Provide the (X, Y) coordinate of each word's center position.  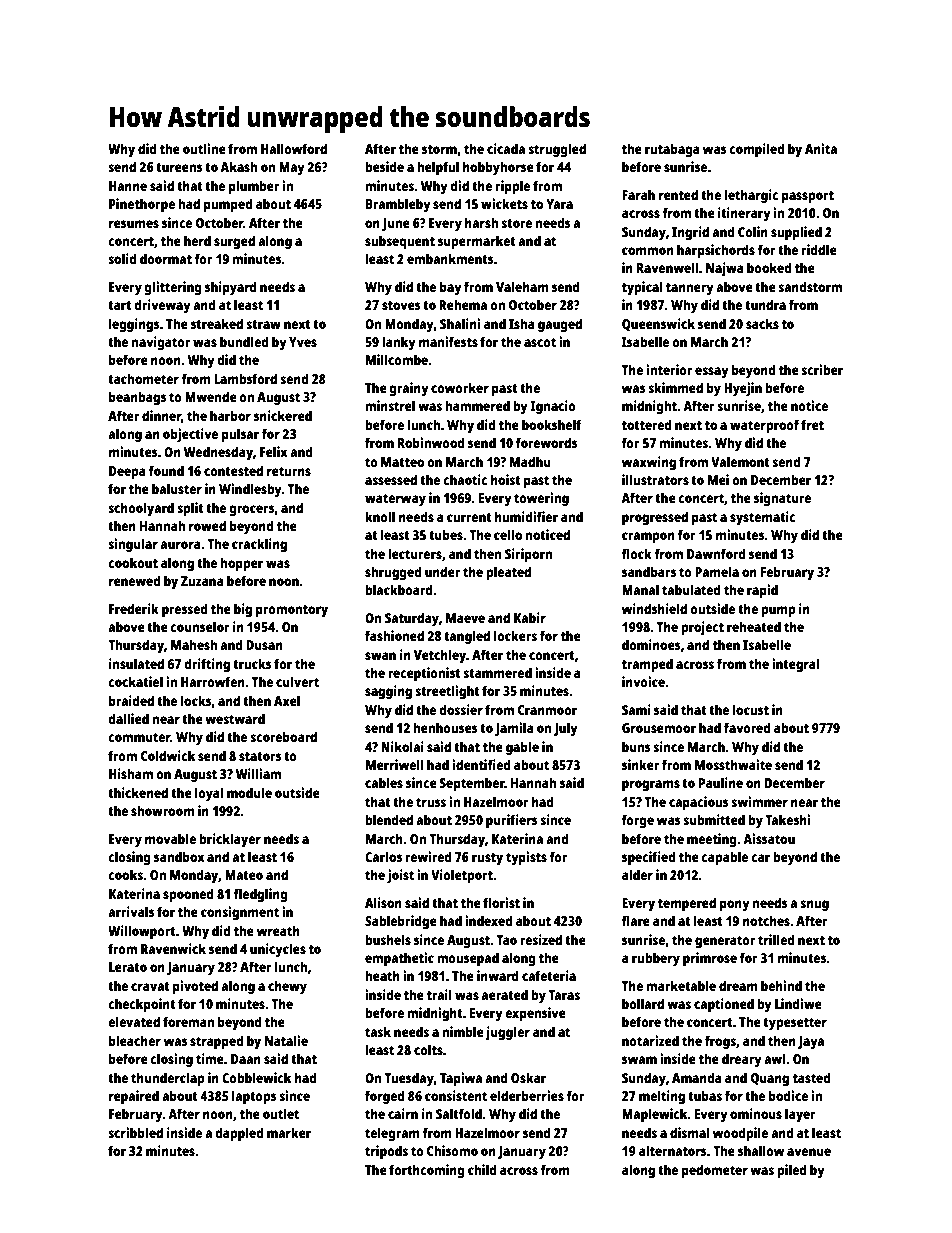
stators (260, 756)
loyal (209, 794)
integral (795, 665)
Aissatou (769, 838)
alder (637, 874)
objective (190, 435)
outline (204, 148)
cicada (506, 148)
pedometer (715, 1171)
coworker (460, 387)
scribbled (135, 1132)
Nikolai (402, 746)
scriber (822, 369)
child (482, 1169)
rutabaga (672, 150)
